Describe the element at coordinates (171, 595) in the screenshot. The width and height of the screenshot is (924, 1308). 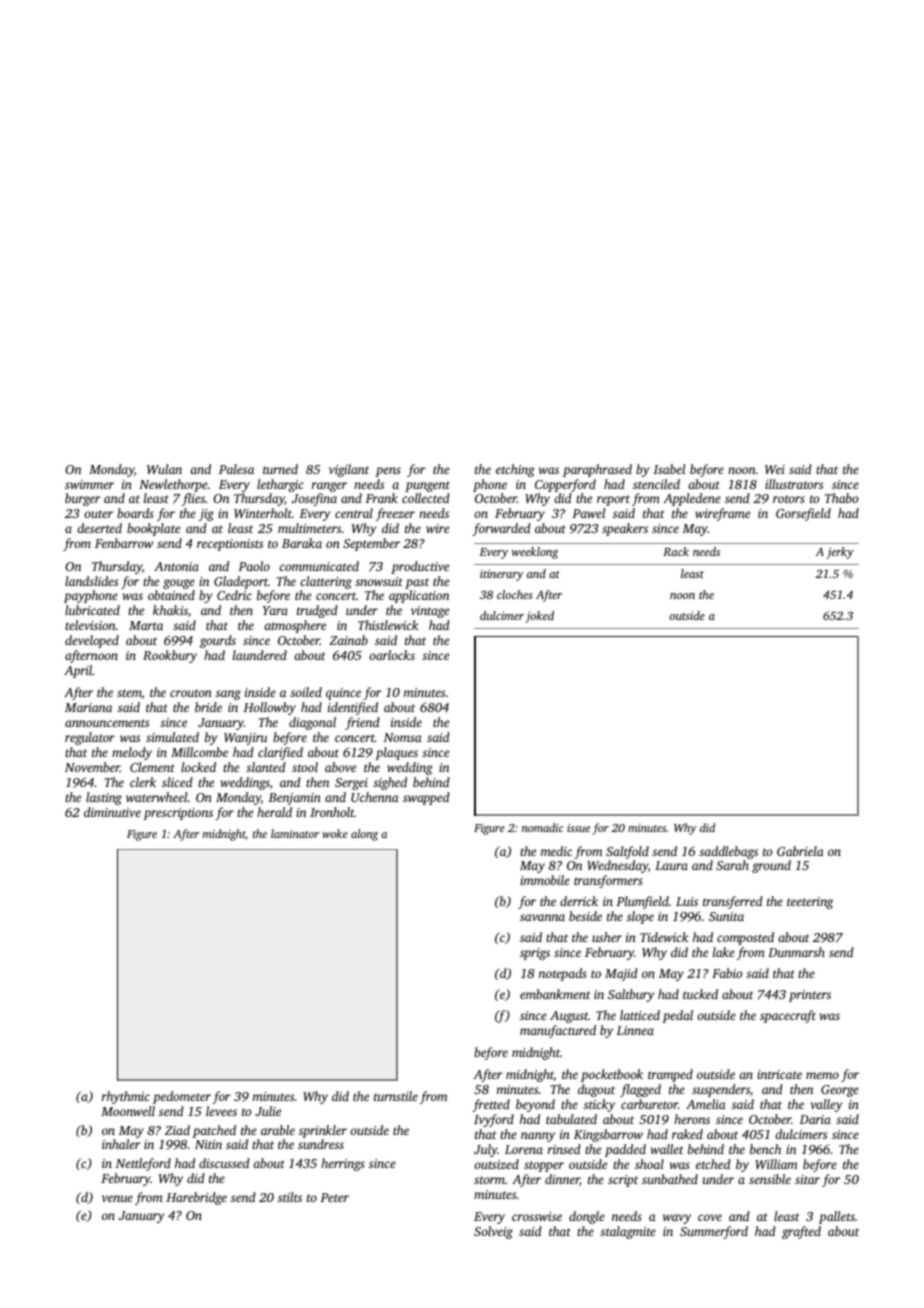
I see `obtained` at that location.
